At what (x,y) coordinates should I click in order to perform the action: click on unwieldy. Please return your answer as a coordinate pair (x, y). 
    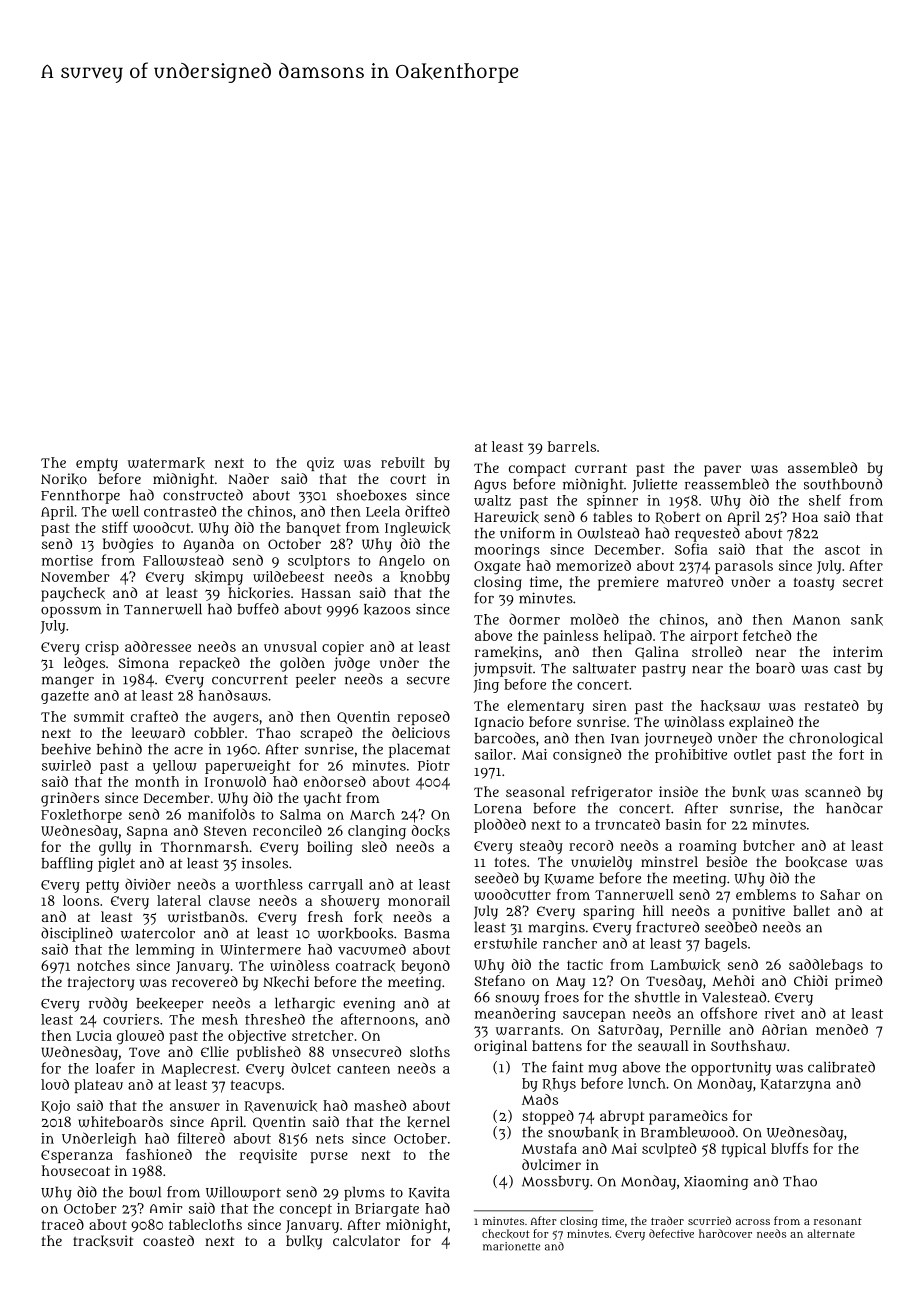
    Looking at the image, I should click on (601, 863).
